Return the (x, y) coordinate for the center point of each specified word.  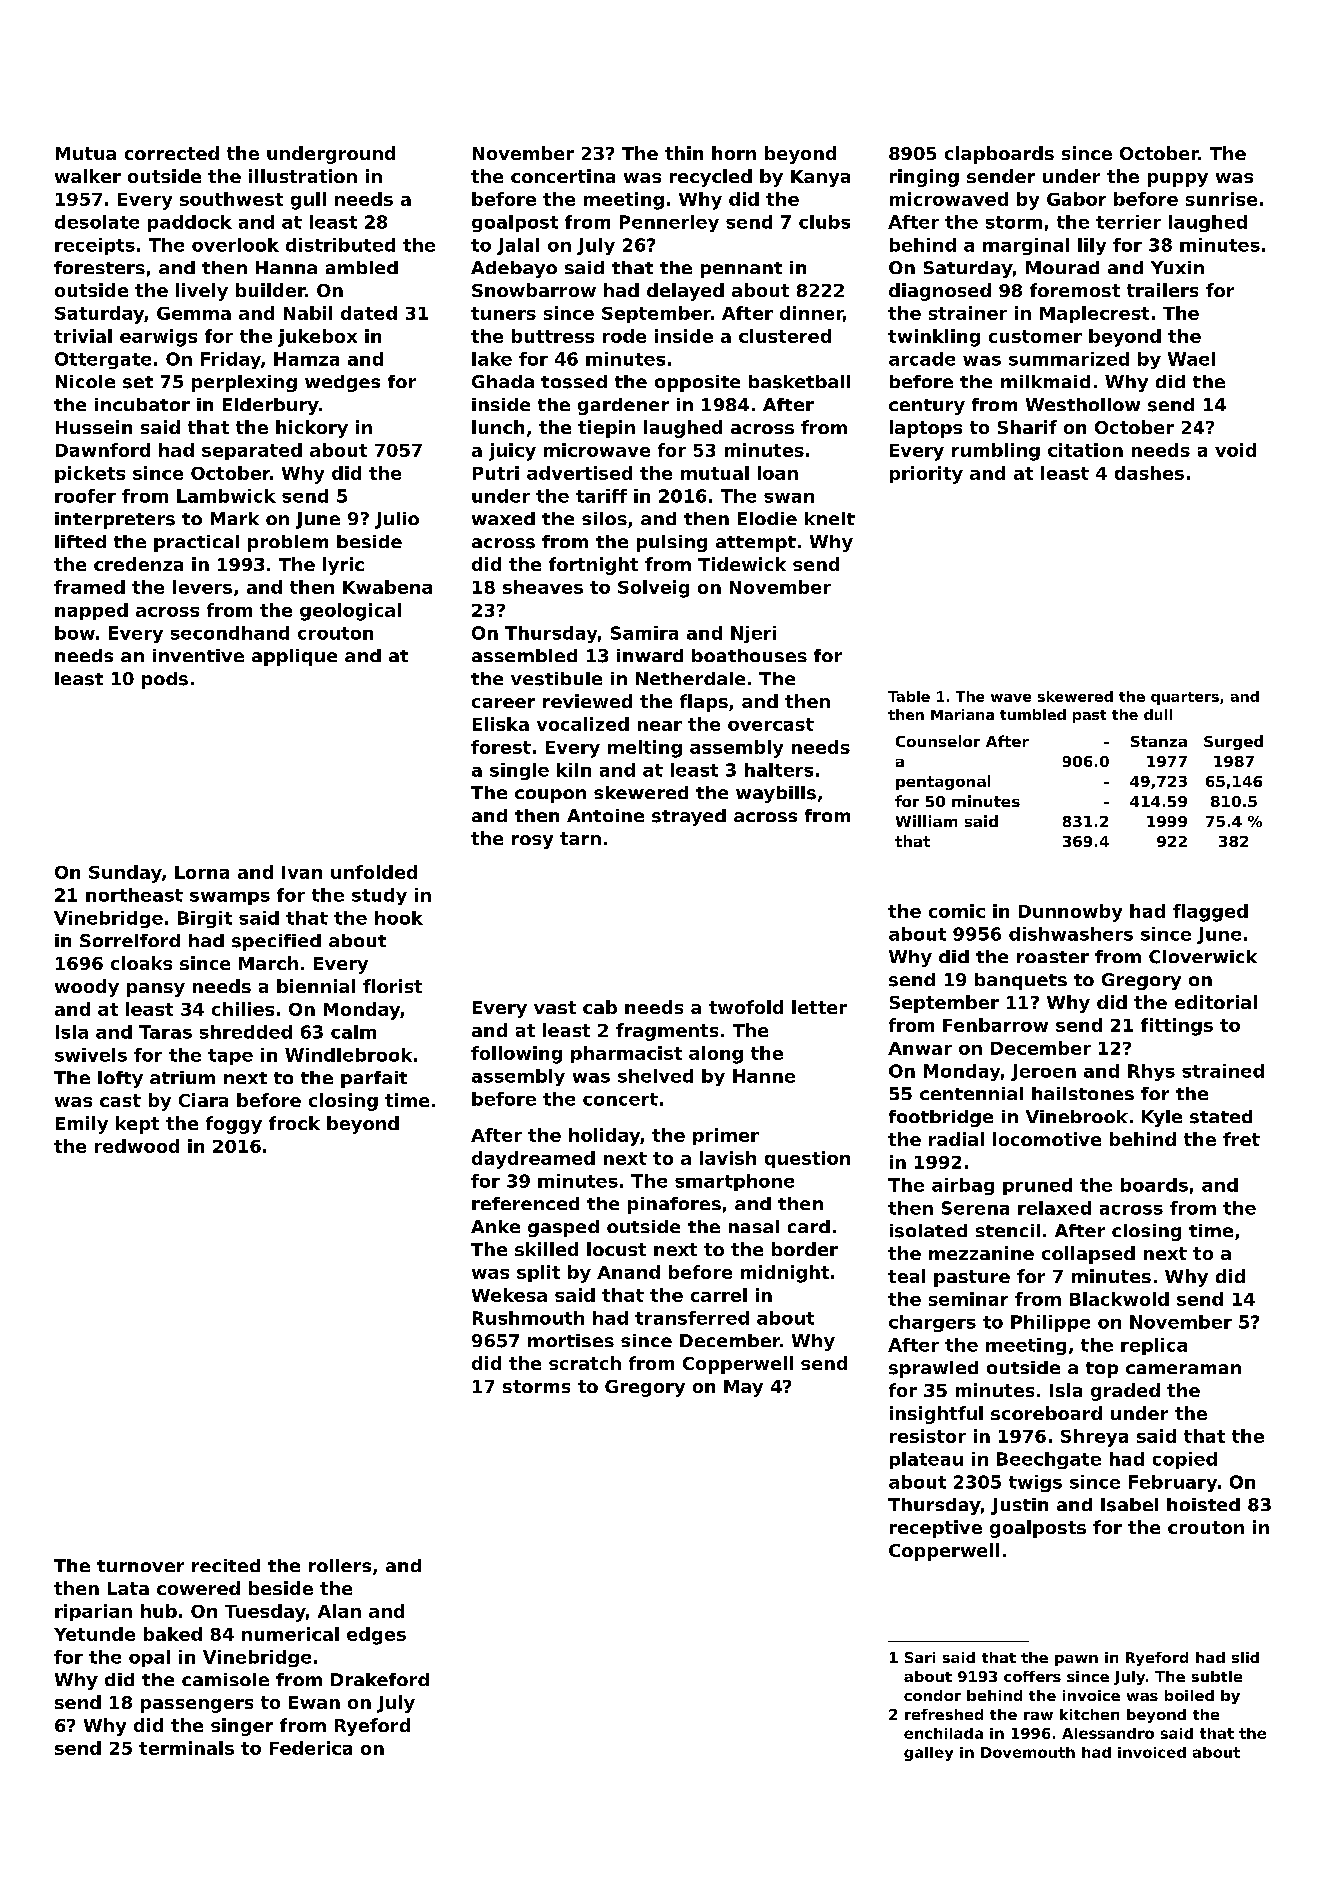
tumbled (1033, 714)
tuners (503, 313)
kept (137, 1125)
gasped (563, 1228)
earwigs (158, 338)
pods (165, 680)
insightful (936, 1415)
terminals (186, 1748)
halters (779, 770)
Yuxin (1177, 267)
